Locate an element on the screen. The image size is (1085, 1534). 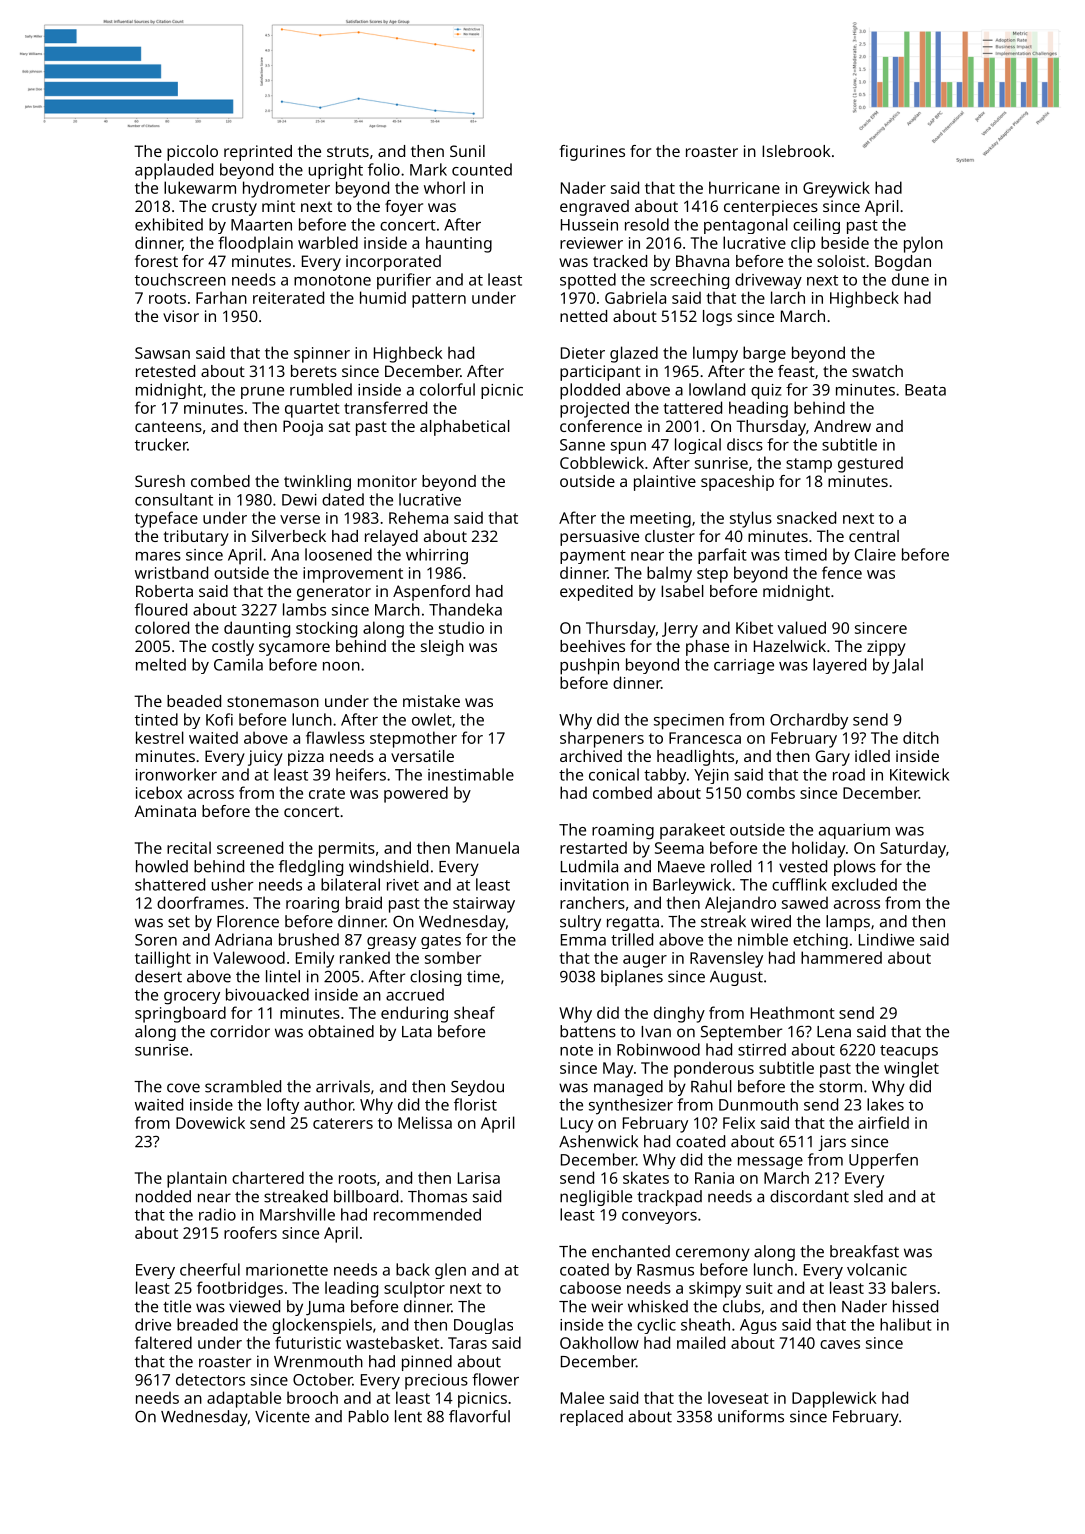
figurines is located at coordinates (592, 153).
